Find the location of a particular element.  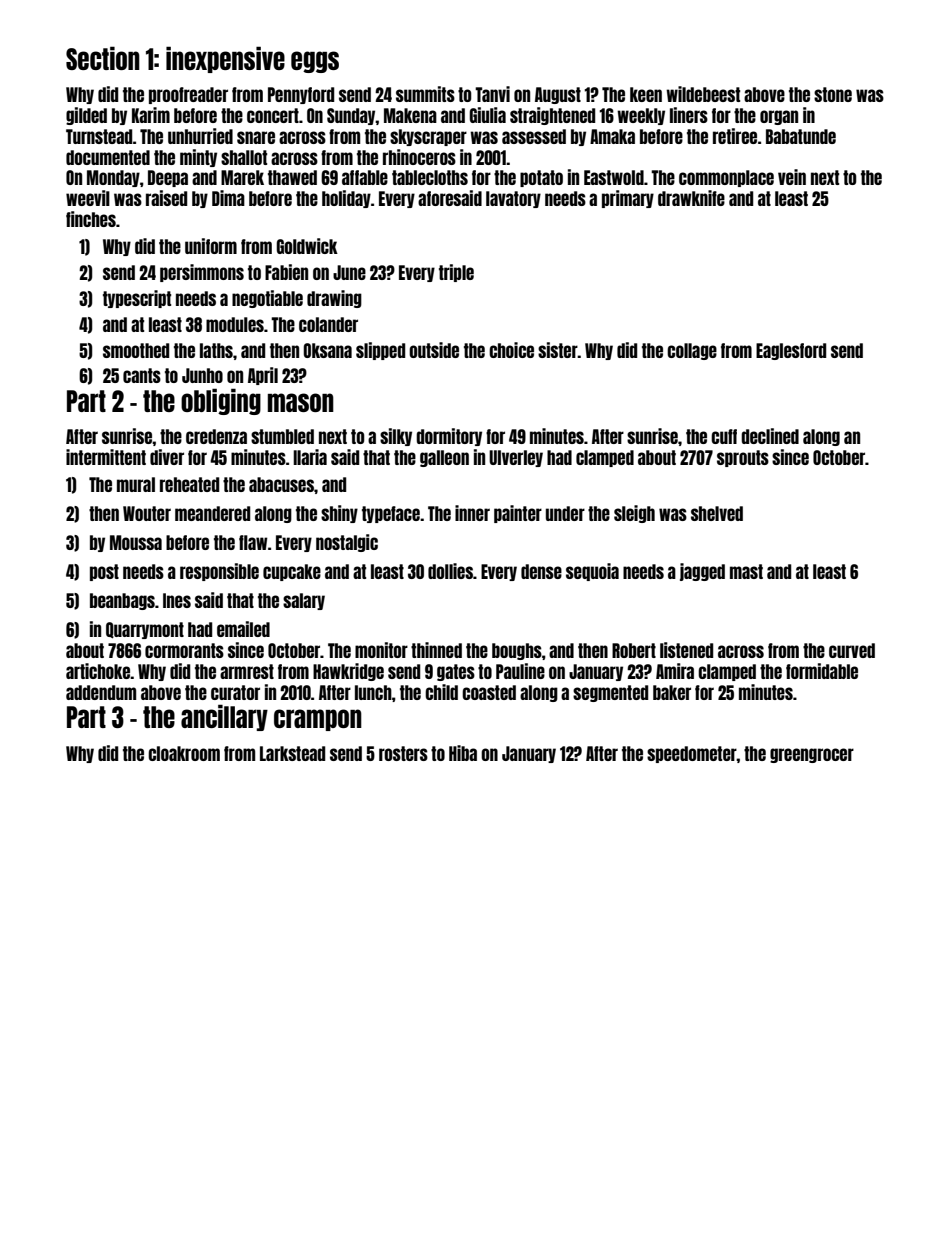

cloakroom is located at coordinates (184, 753).
